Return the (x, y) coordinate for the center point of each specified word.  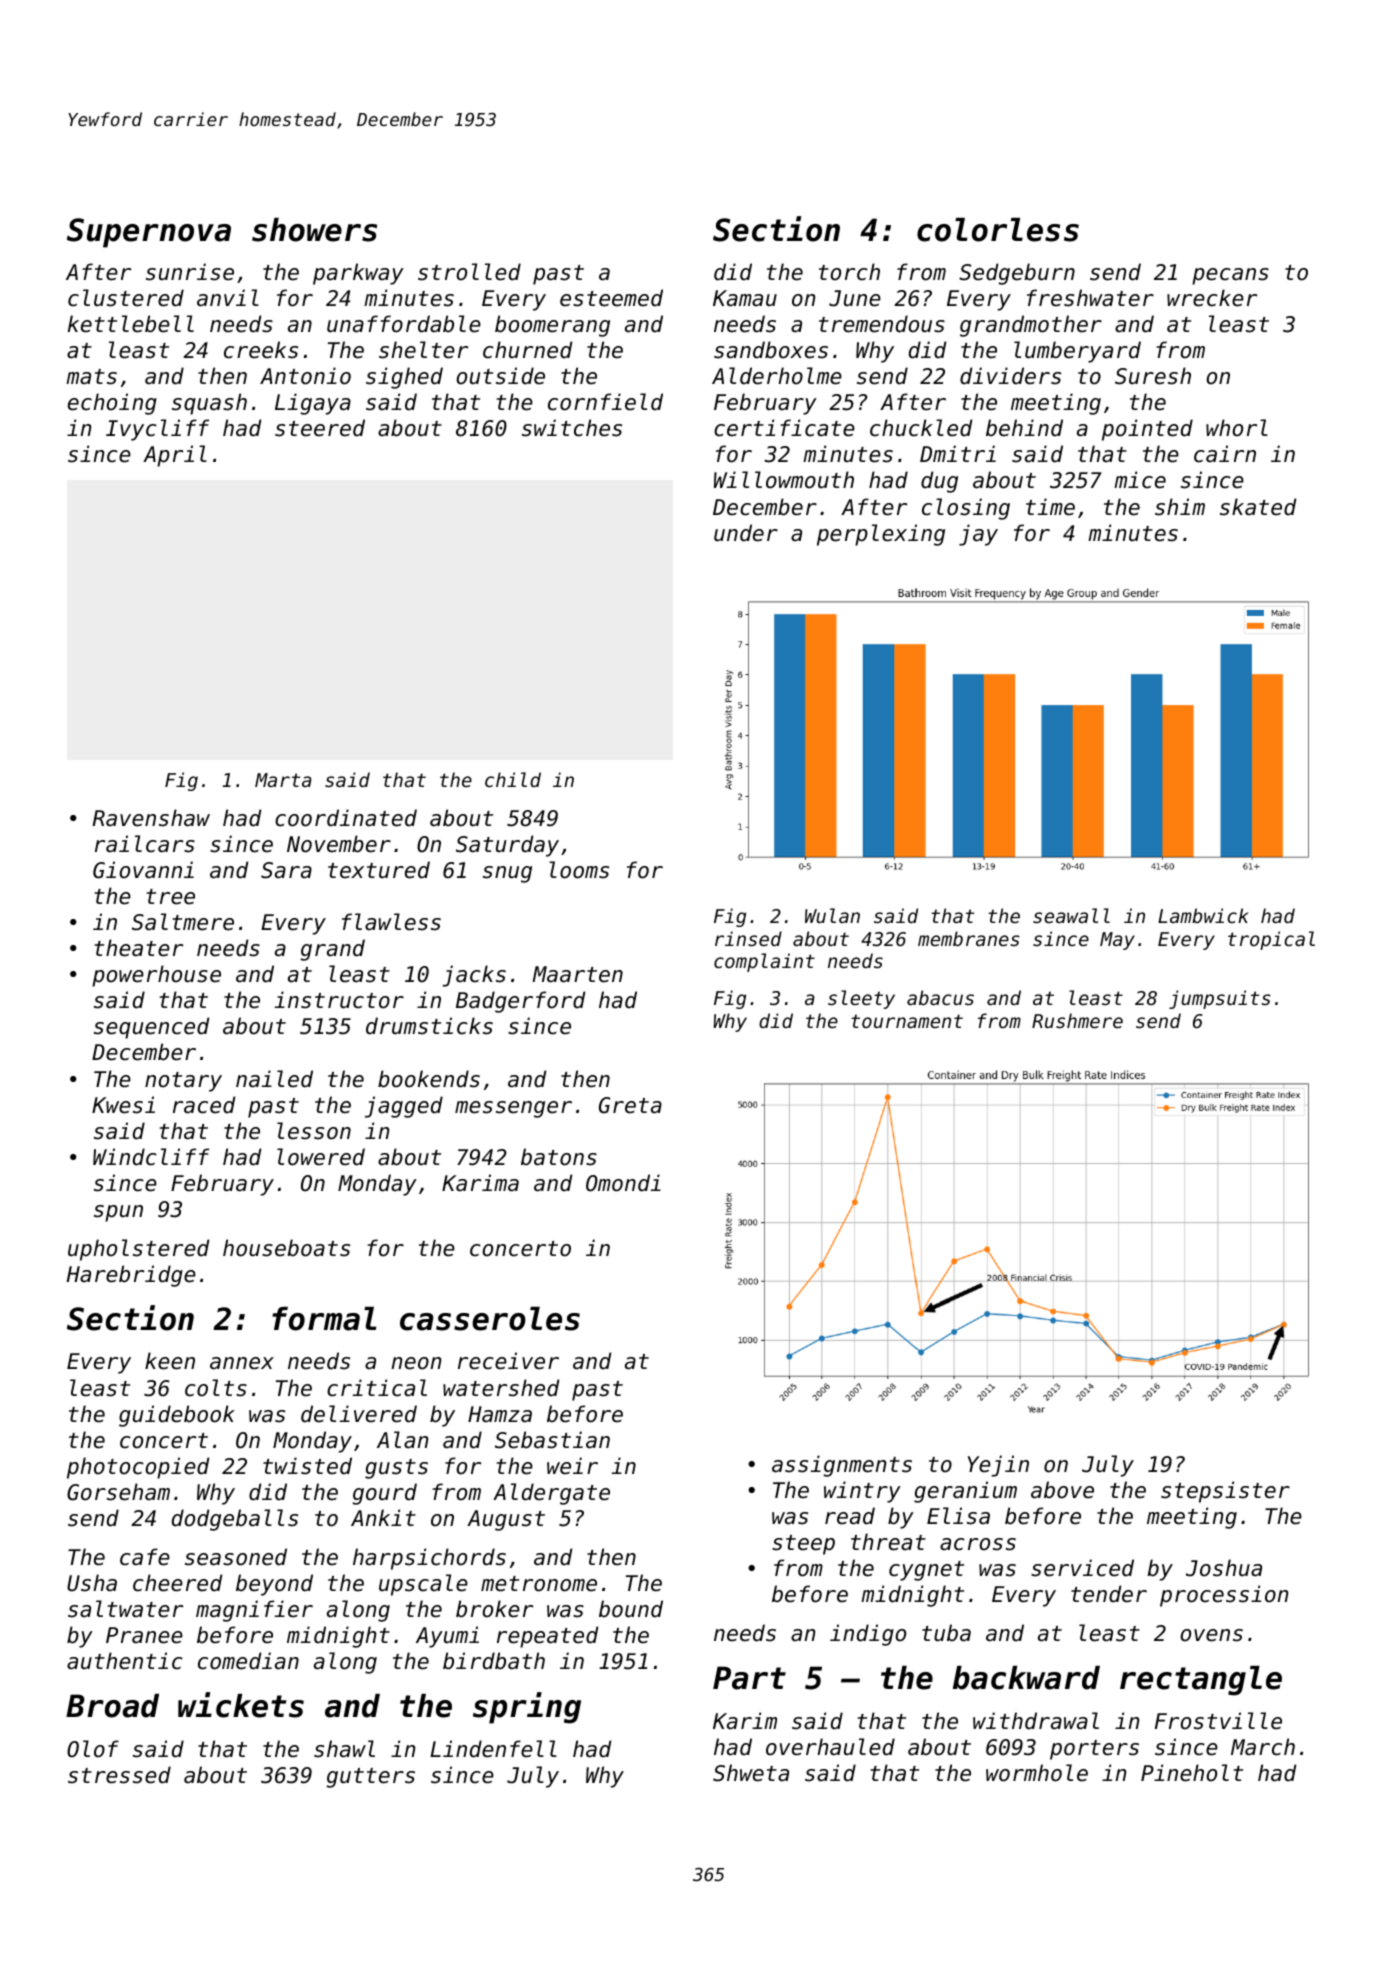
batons (559, 1157)
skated (1258, 507)
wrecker (1212, 298)
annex (242, 1363)
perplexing (881, 535)
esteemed (611, 298)
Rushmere (1077, 1020)
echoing (112, 404)
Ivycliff (157, 430)
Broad (112, 1706)
